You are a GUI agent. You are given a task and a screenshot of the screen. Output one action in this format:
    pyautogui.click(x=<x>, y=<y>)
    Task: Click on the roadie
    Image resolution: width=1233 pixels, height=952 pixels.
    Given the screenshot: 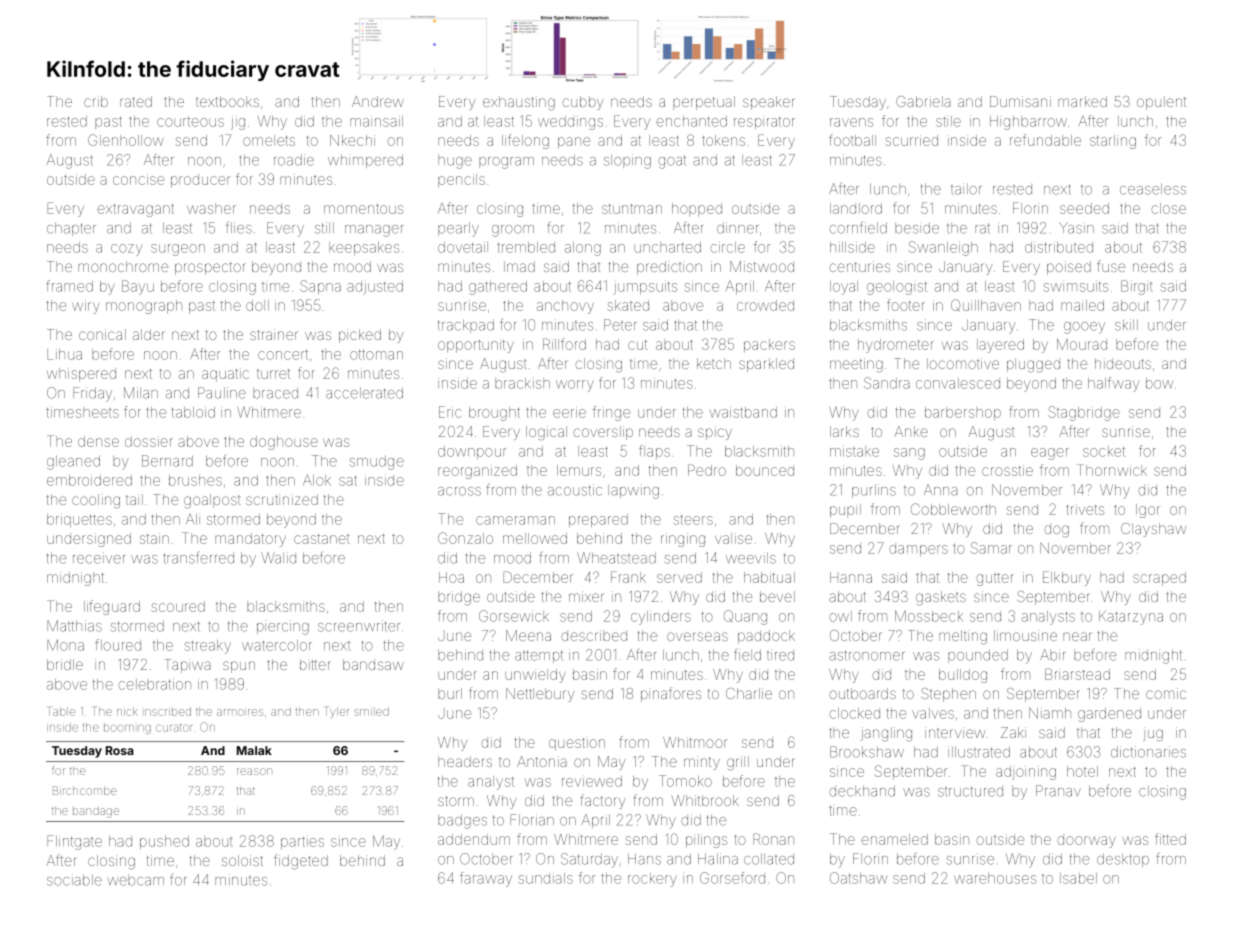 What is the action you would take?
    pyautogui.click(x=294, y=160)
